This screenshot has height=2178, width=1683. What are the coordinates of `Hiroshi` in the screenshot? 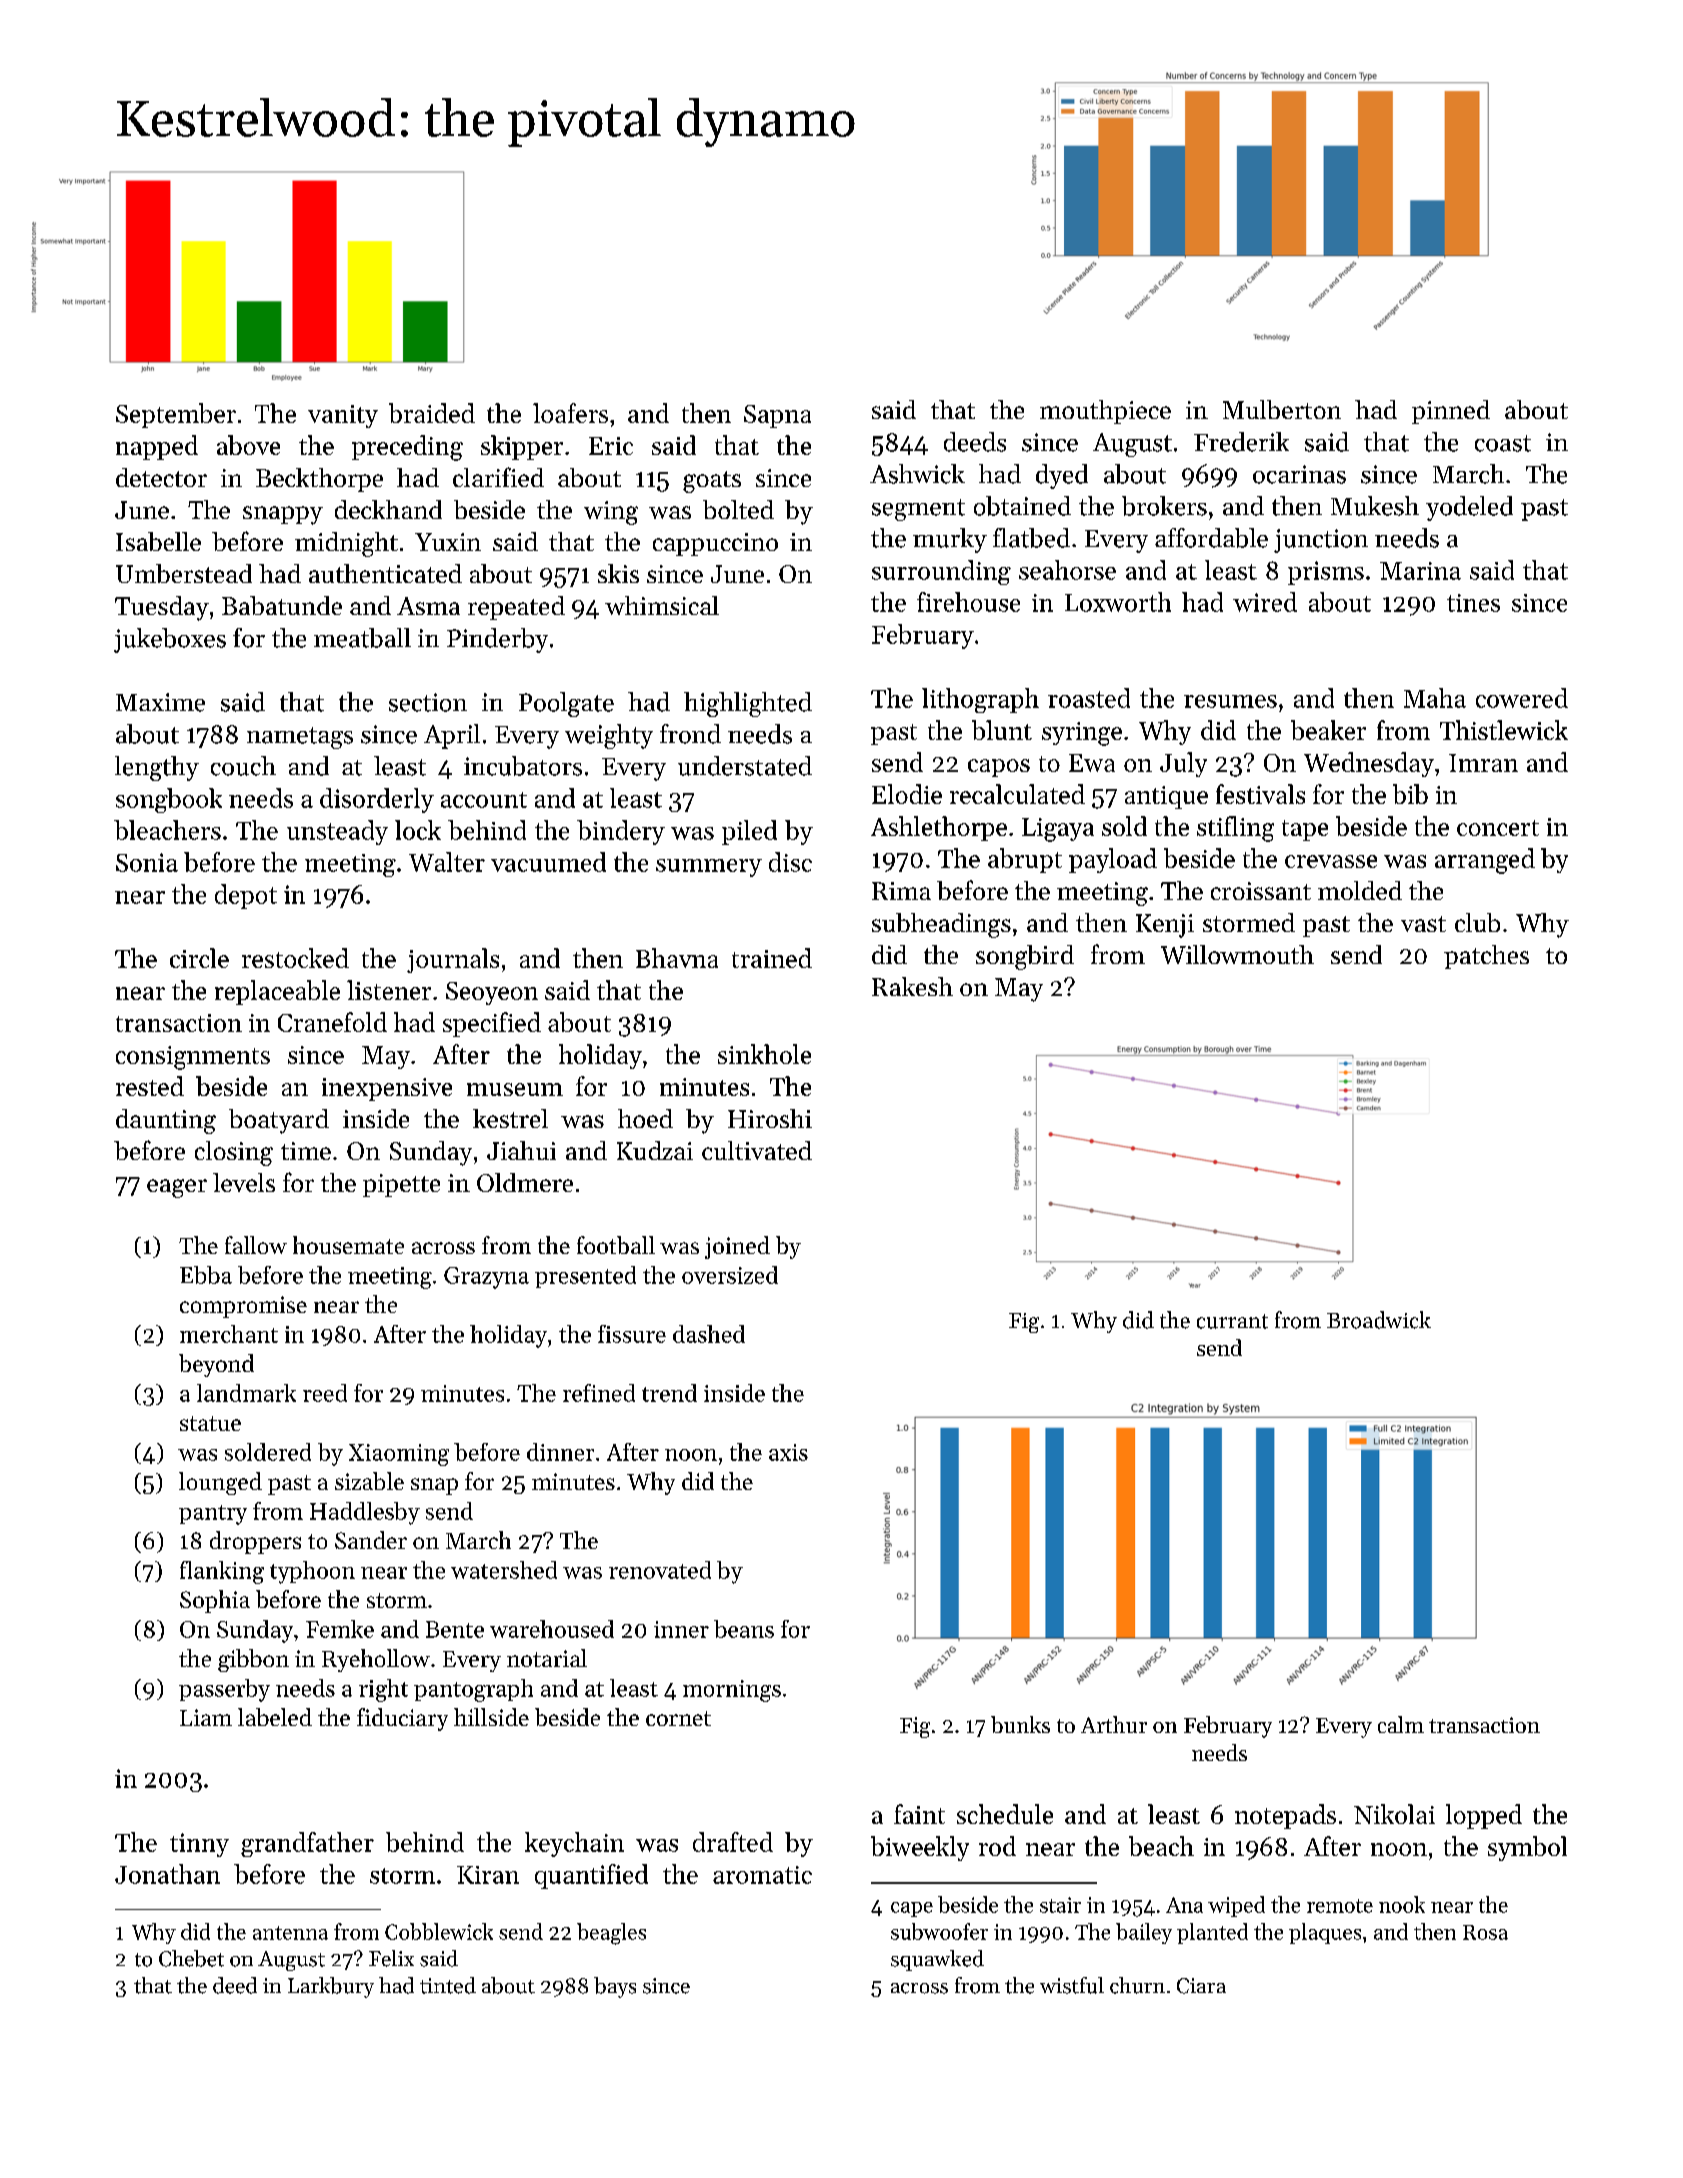 It's located at (770, 1118).
